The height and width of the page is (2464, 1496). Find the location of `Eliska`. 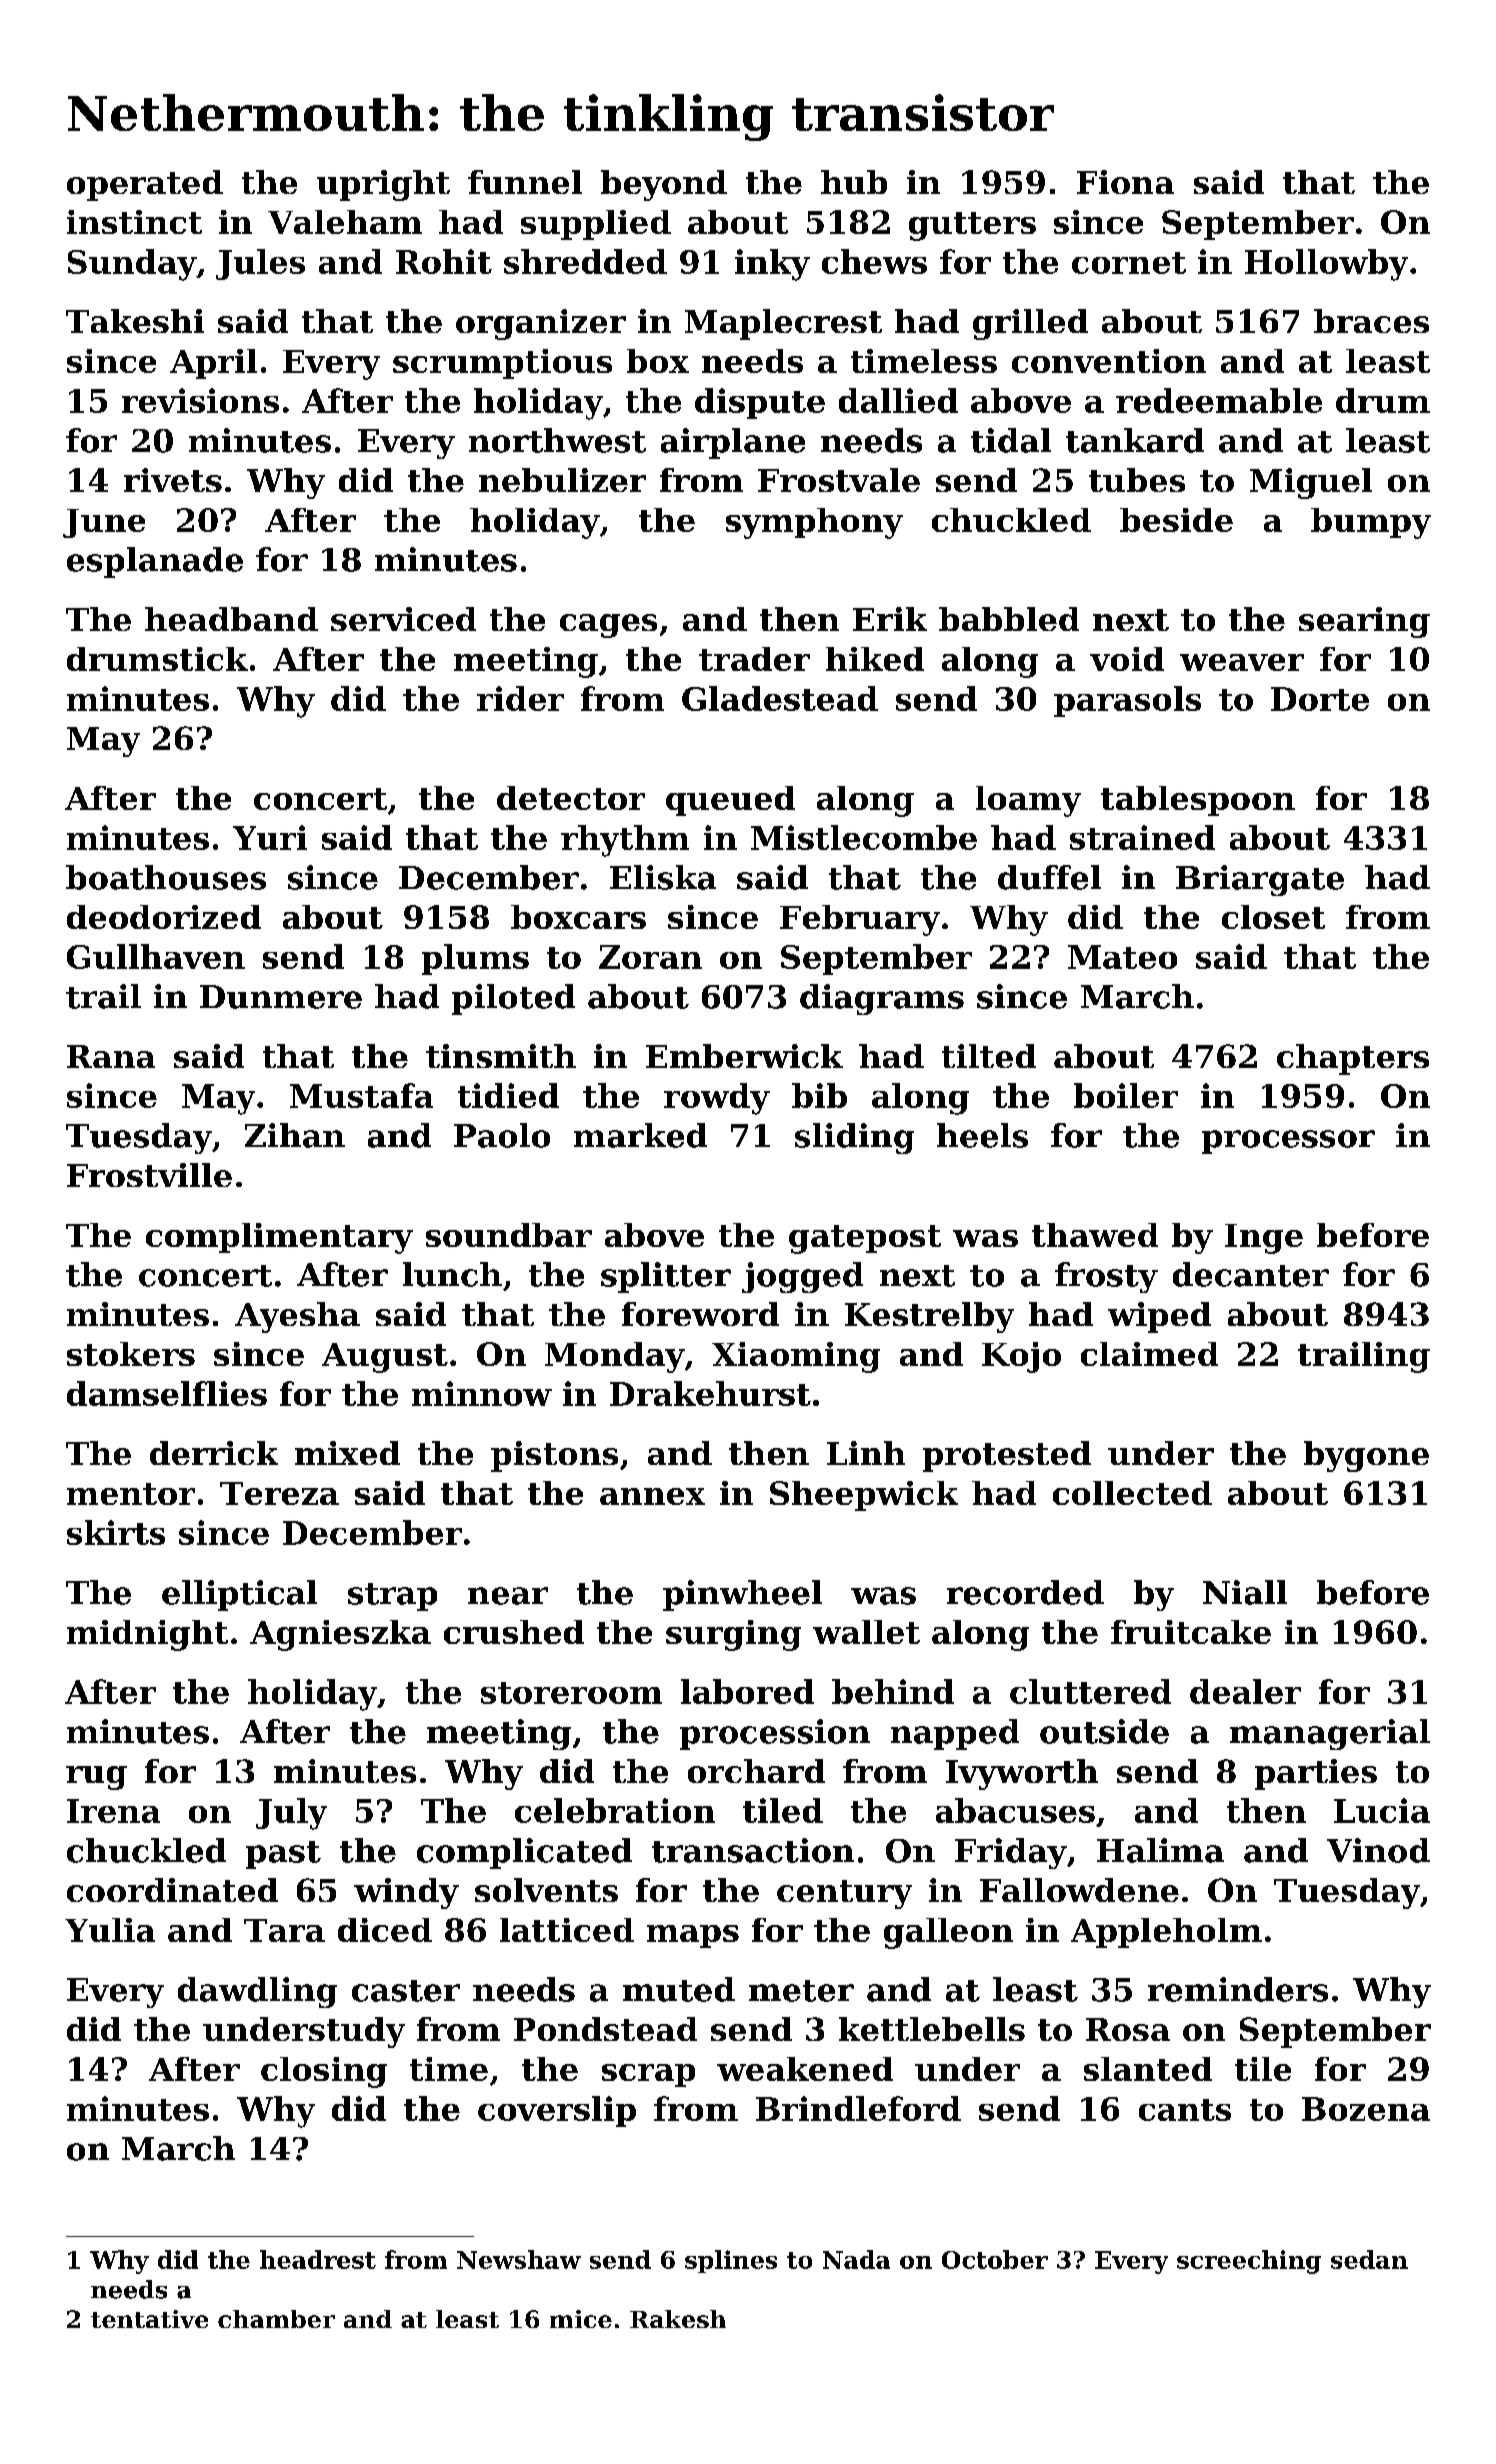

Eliska is located at coordinates (663, 877).
